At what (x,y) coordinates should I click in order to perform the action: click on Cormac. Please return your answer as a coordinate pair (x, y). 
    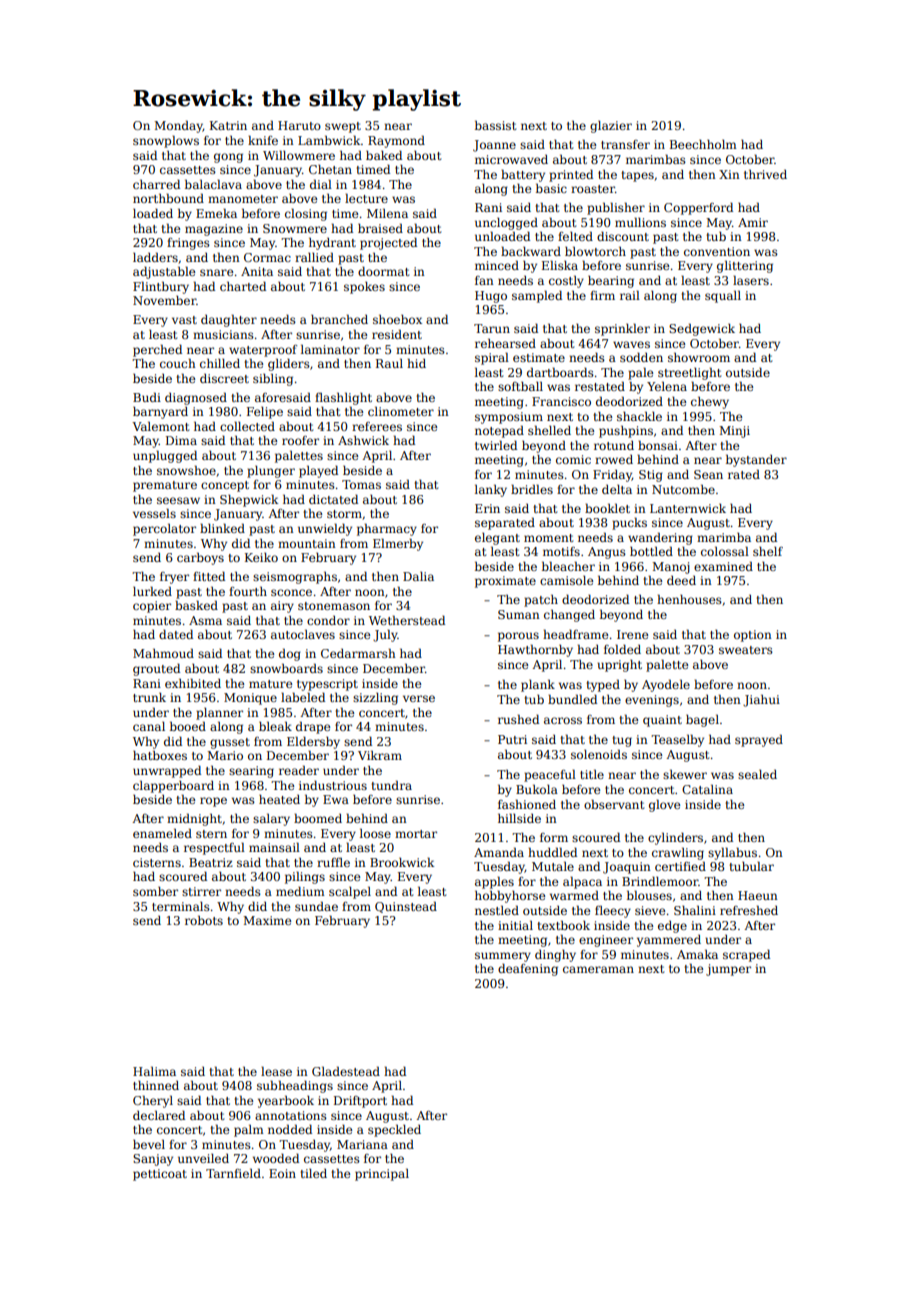
    Looking at the image, I should click on (267, 257).
